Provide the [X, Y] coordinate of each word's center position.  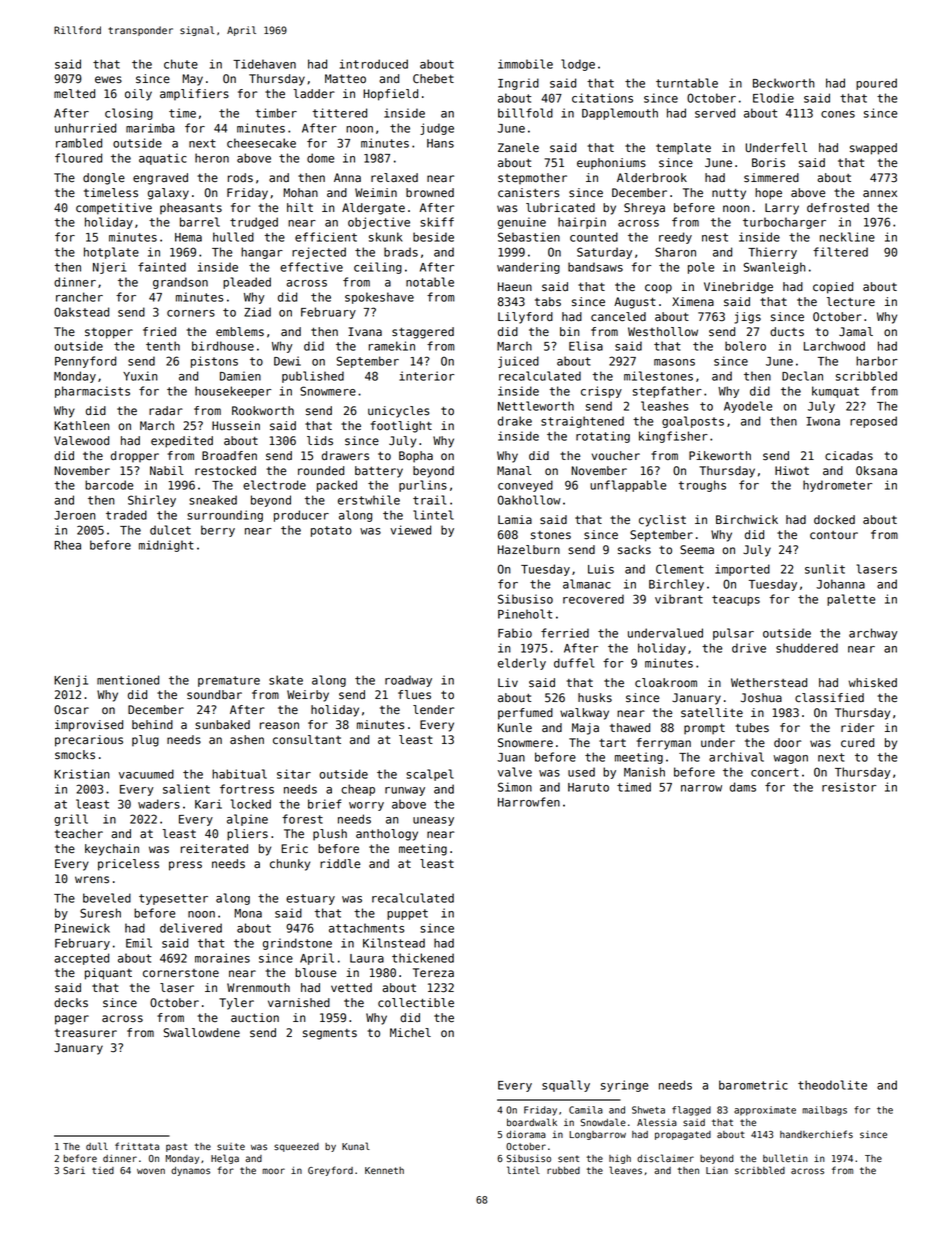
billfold [525, 113]
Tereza [433, 973]
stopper [109, 333]
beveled [107, 898]
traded [126, 515]
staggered [423, 333]
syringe [624, 1086]
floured [78, 158]
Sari [74, 1170]
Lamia [515, 520]
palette [851, 600]
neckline [847, 237]
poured [876, 84]
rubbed [563, 1170]
